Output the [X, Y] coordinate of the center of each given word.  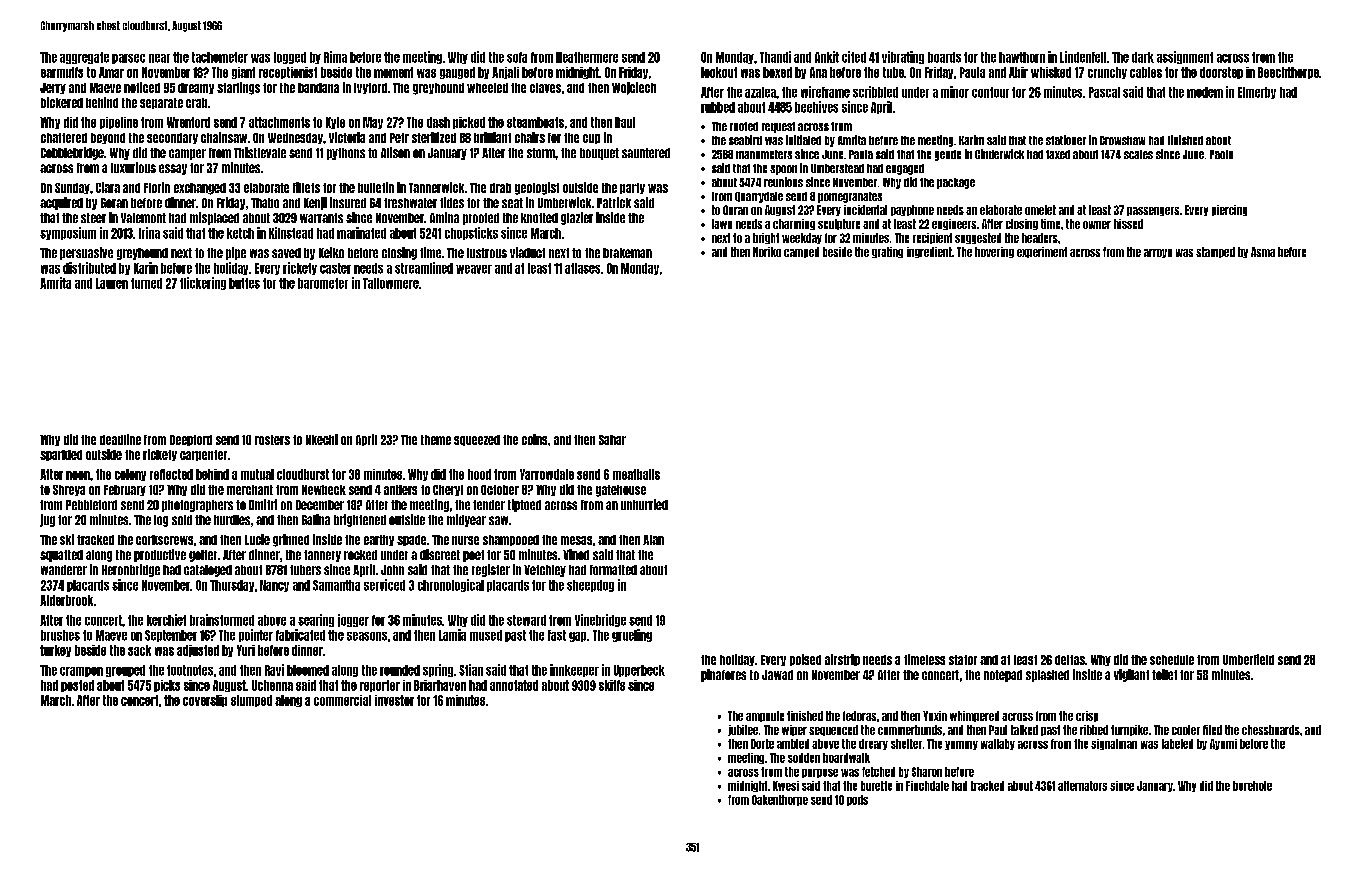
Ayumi [1223, 744]
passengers [1153, 211]
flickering [203, 283]
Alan [653, 540]
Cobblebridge [72, 153]
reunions [783, 182]
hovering [994, 252]
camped [801, 252]
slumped [251, 701]
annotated [514, 685]
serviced [384, 585]
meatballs [636, 474]
